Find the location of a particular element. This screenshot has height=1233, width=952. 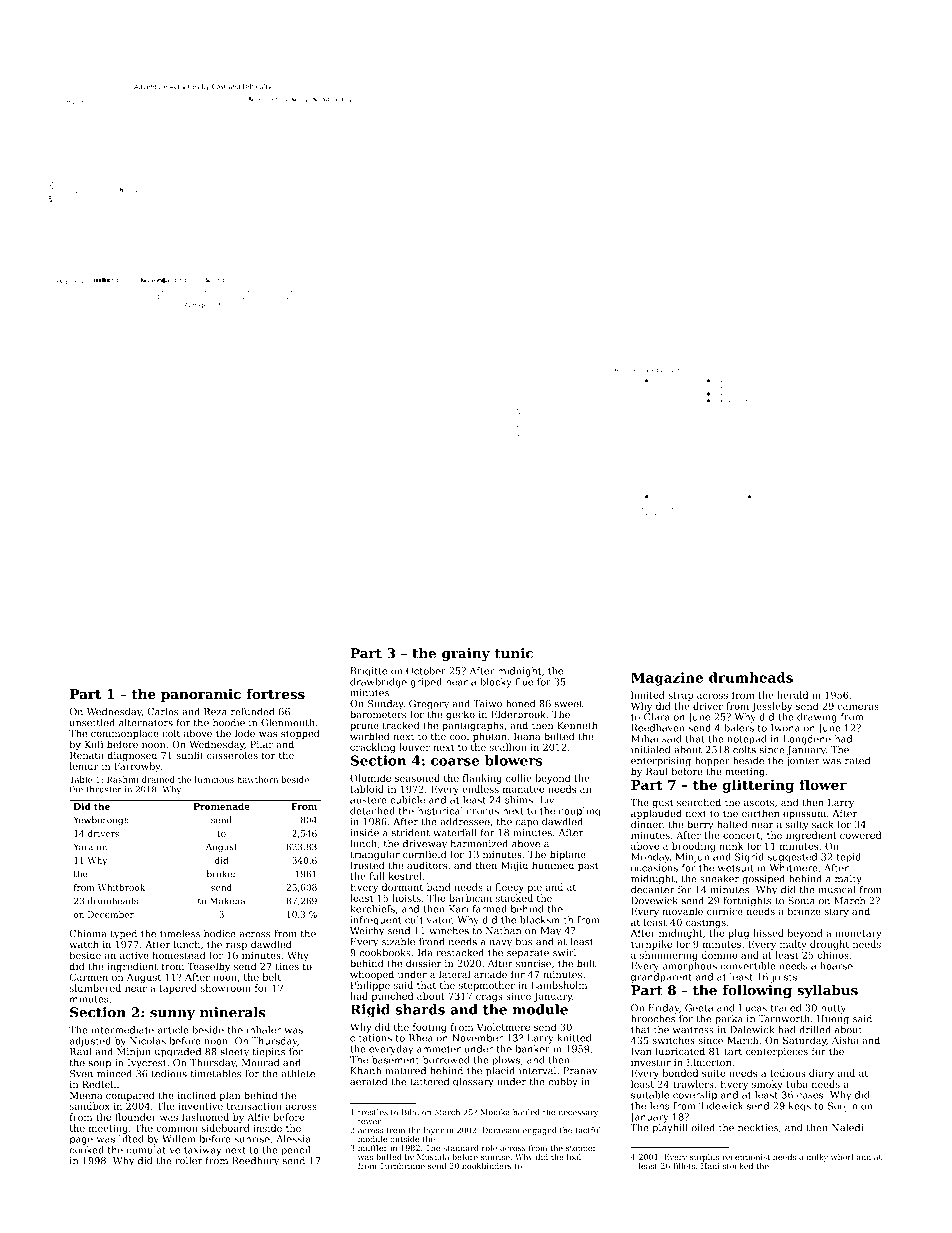

Chioma is located at coordinates (88, 934).
